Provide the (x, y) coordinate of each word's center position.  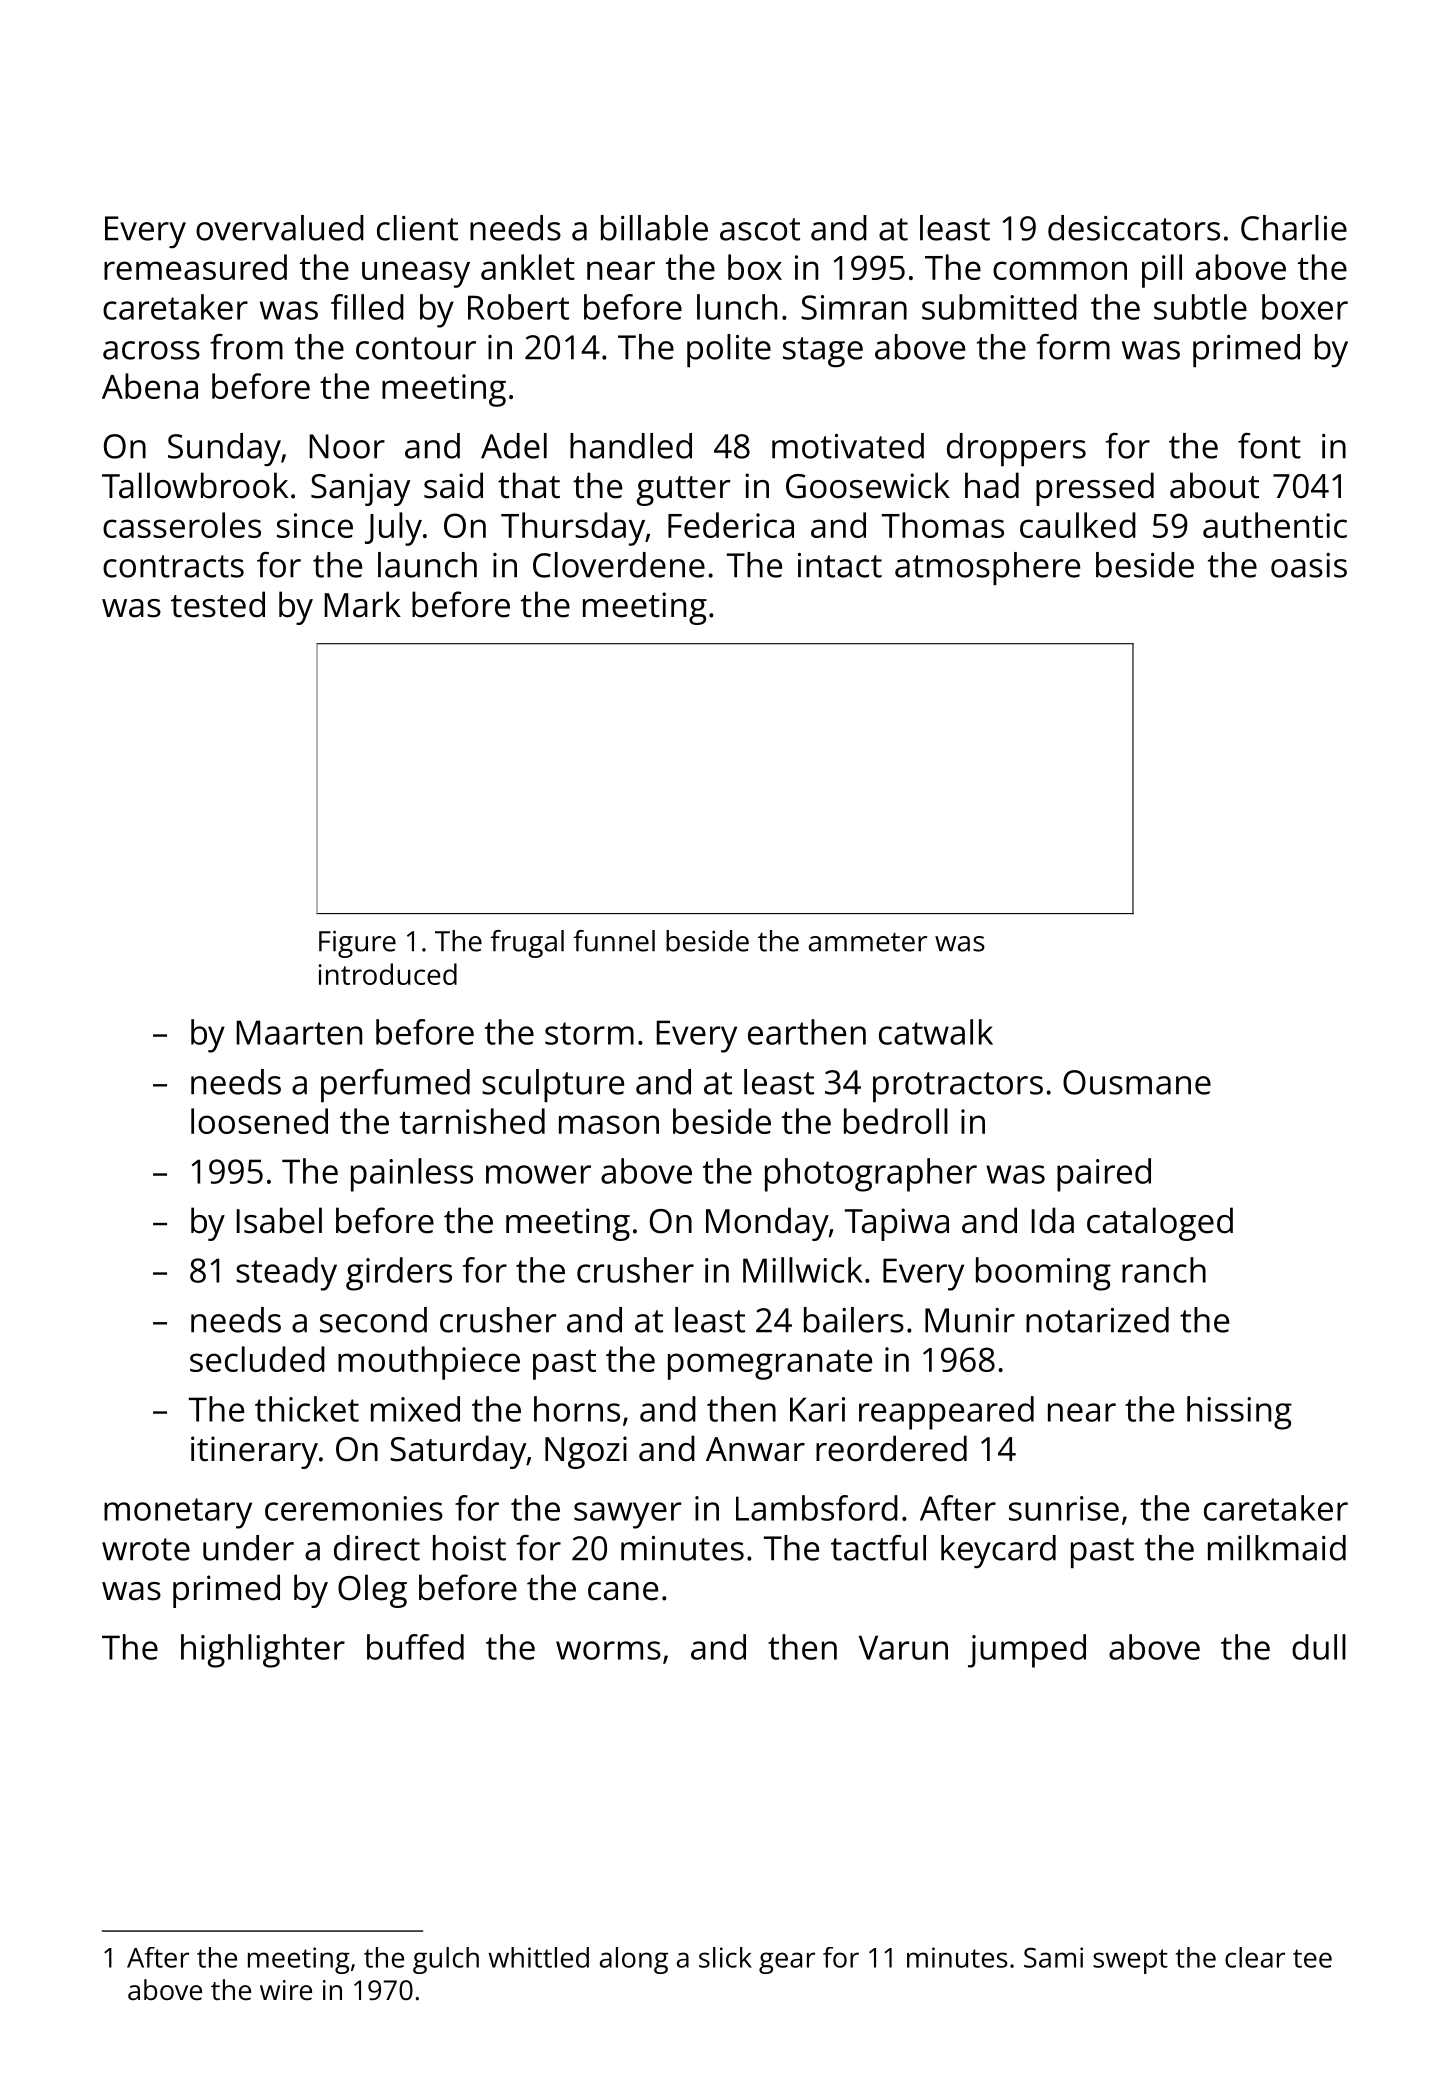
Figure (357, 944)
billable (654, 228)
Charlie (1294, 228)
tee (1312, 1958)
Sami (1053, 1957)
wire (286, 1990)
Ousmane (1137, 1082)
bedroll (896, 1121)
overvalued (280, 228)
